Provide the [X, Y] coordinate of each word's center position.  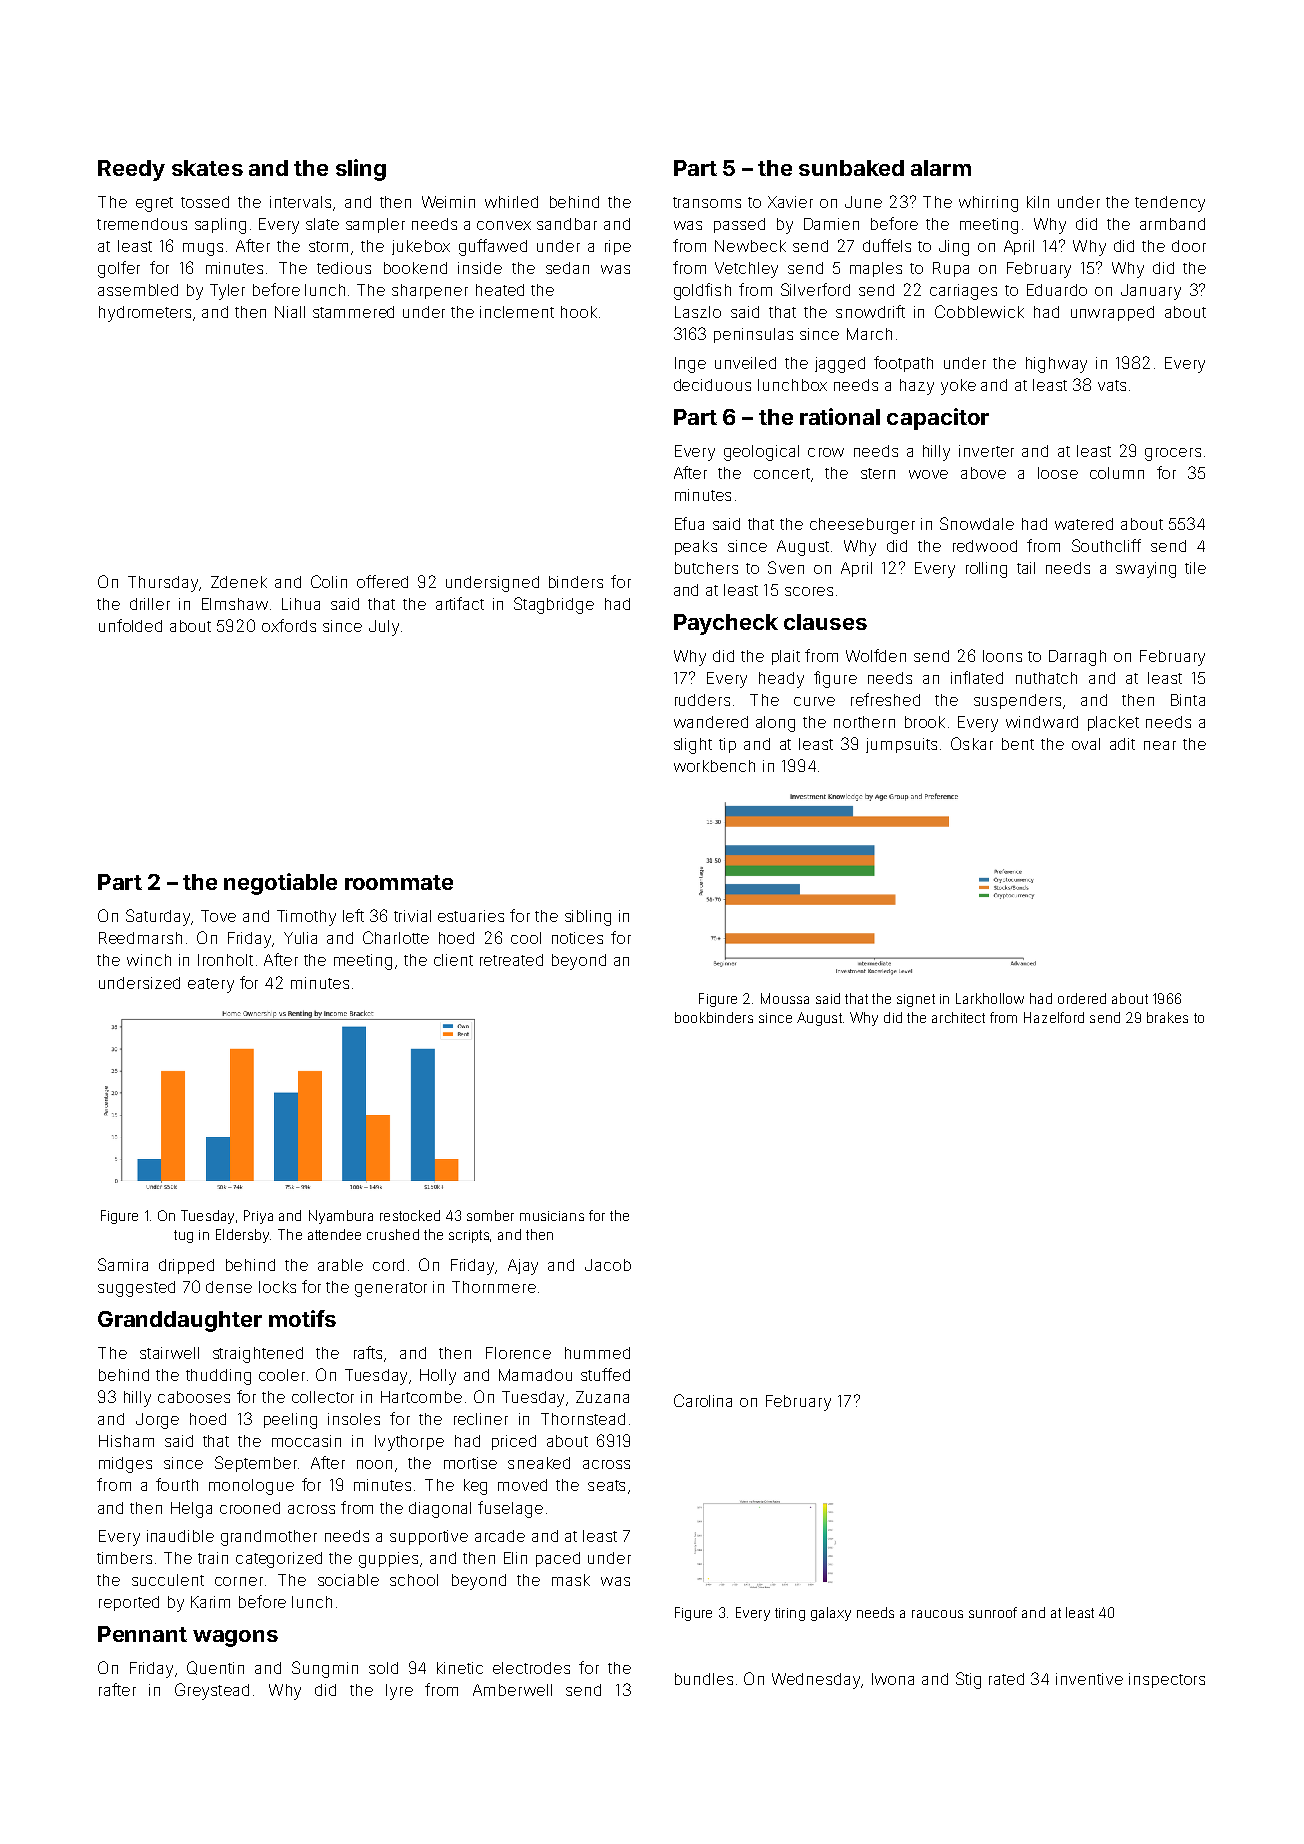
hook [579, 312]
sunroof [993, 1612]
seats [606, 1485]
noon [374, 1464]
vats [1112, 385]
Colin [329, 581]
